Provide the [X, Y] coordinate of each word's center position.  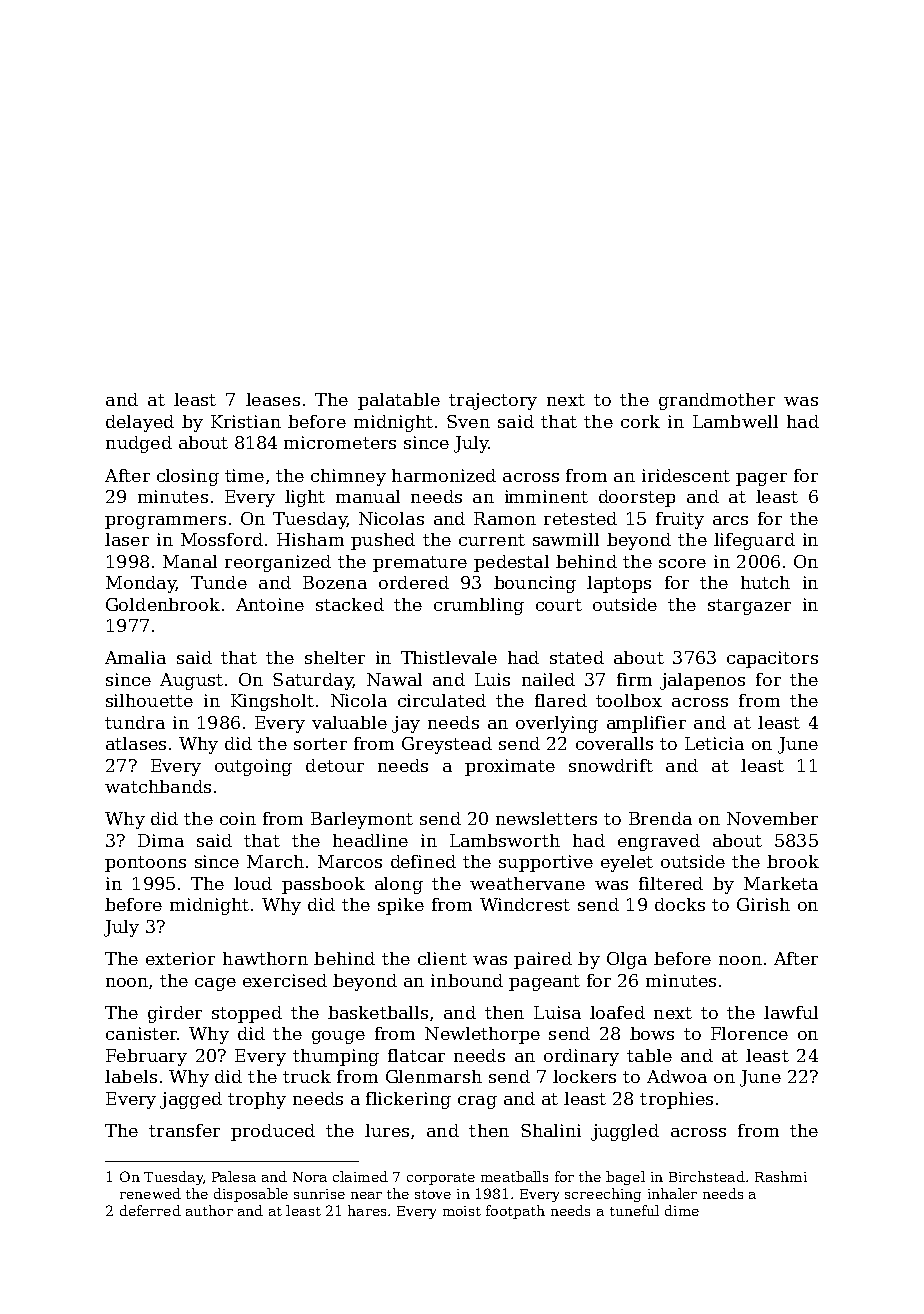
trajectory [493, 401]
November [772, 818]
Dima [161, 840]
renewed [150, 1193]
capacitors [772, 659]
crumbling [479, 606]
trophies [676, 1100]
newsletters [546, 818]
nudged [139, 444]
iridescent [686, 475]
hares [367, 1210]
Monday [141, 584]
